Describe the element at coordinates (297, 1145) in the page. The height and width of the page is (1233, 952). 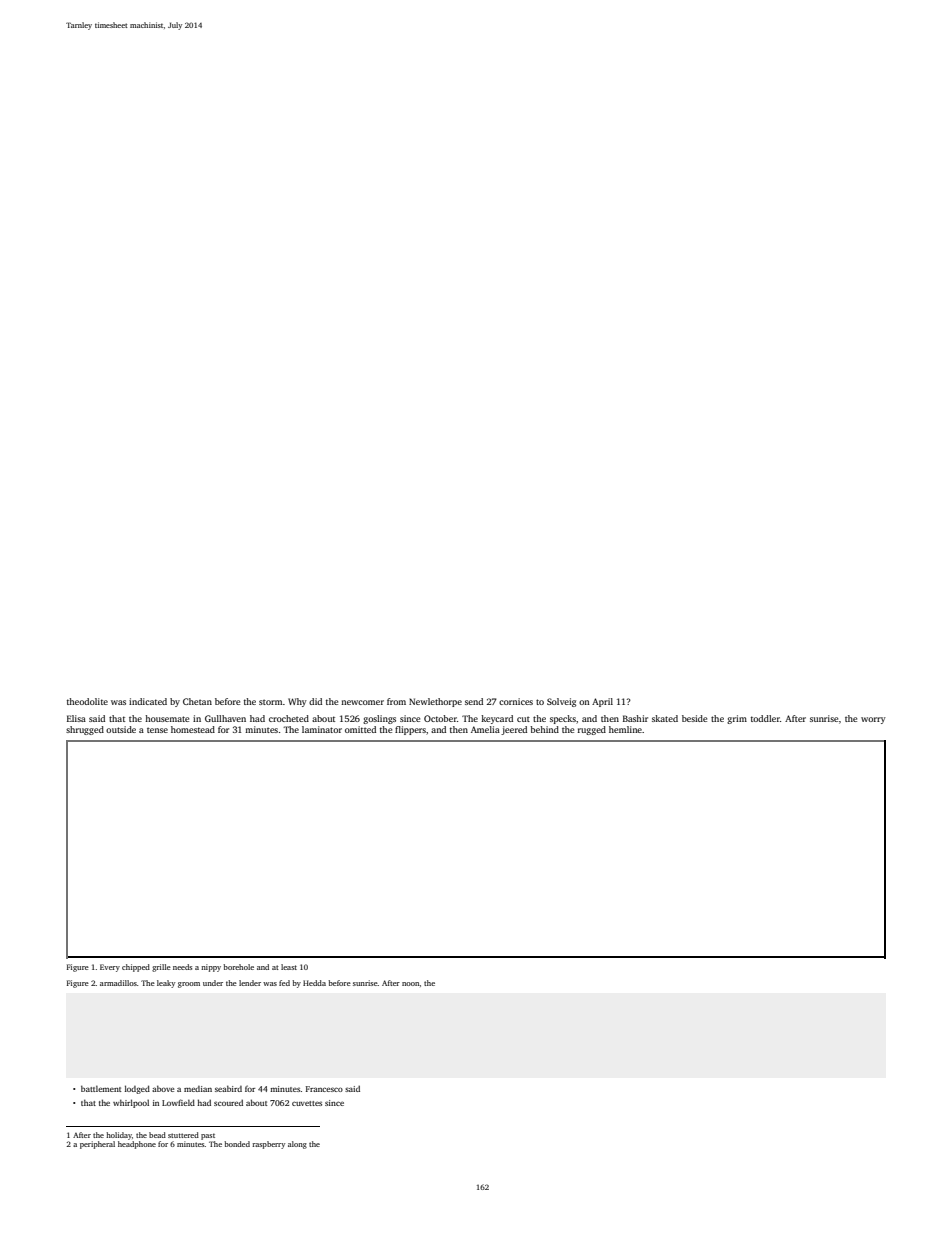
I see `along` at that location.
